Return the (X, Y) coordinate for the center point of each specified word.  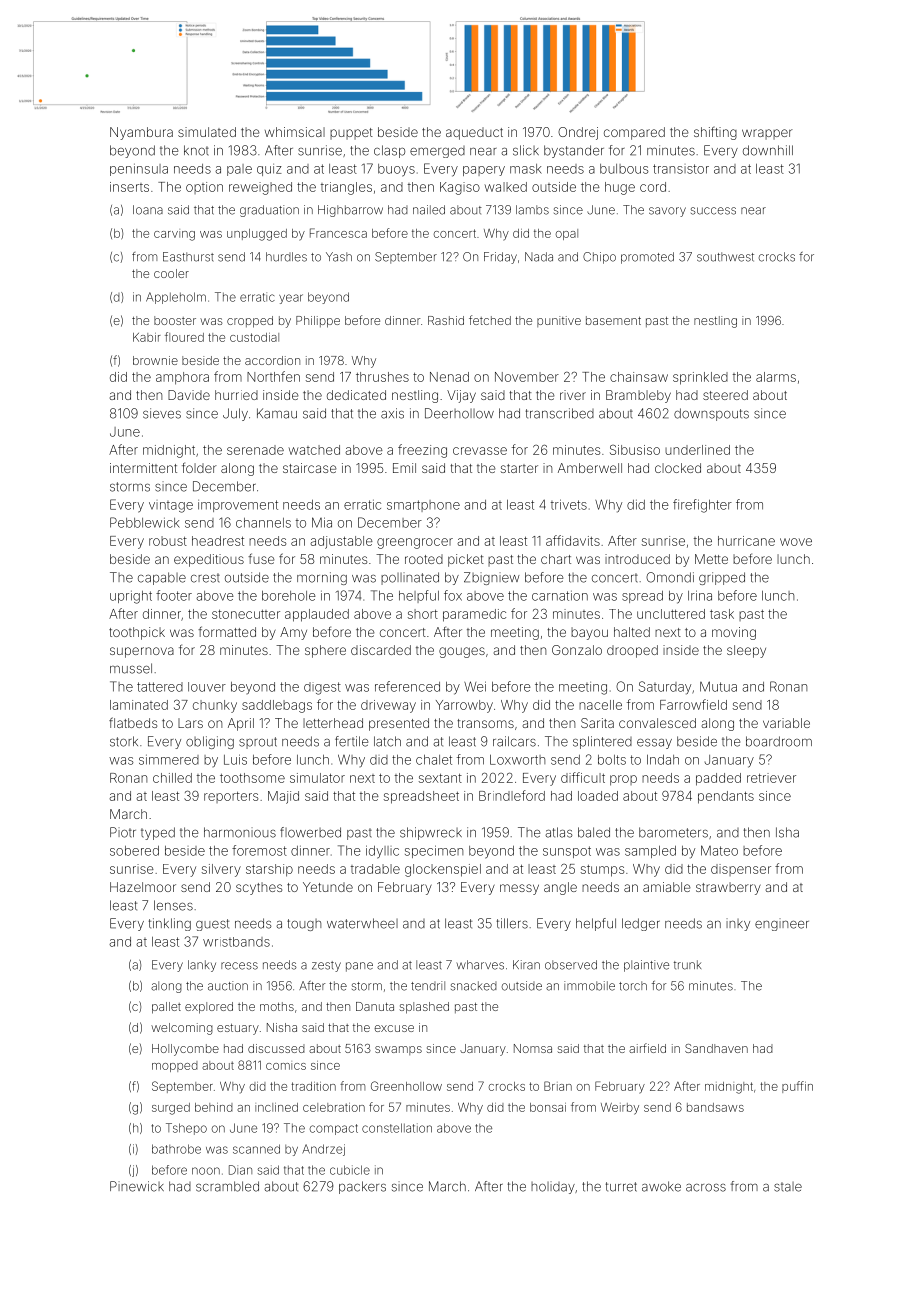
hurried (236, 395)
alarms (776, 377)
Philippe (318, 322)
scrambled (227, 1186)
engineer (782, 924)
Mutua (718, 686)
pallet (166, 1008)
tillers (512, 923)
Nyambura (141, 133)
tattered (160, 687)
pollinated (410, 578)
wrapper (767, 134)
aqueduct (474, 133)
